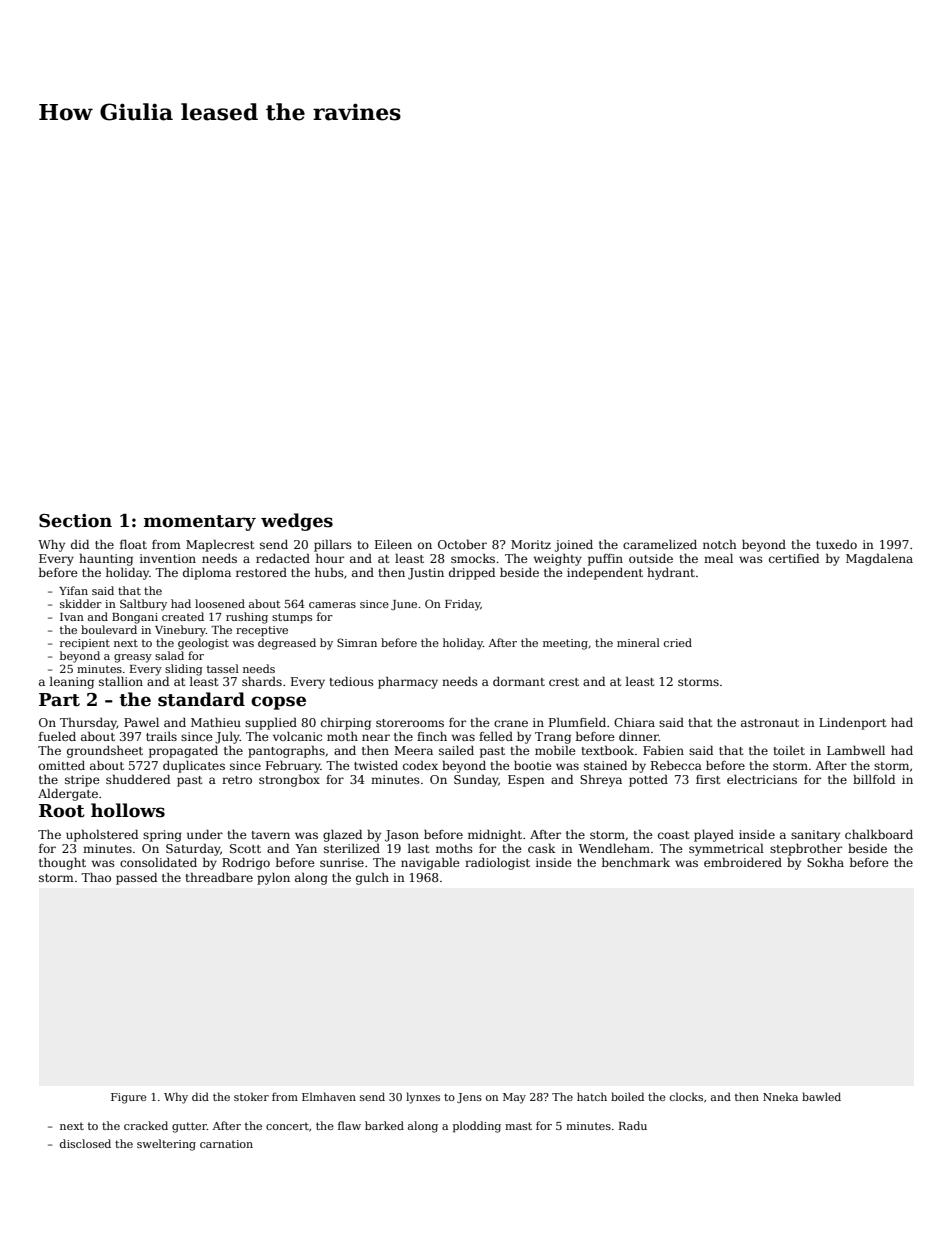 This screenshot has height=1233, width=952. What do you see at coordinates (825, 862) in the screenshot?
I see `Sokha` at bounding box center [825, 862].
